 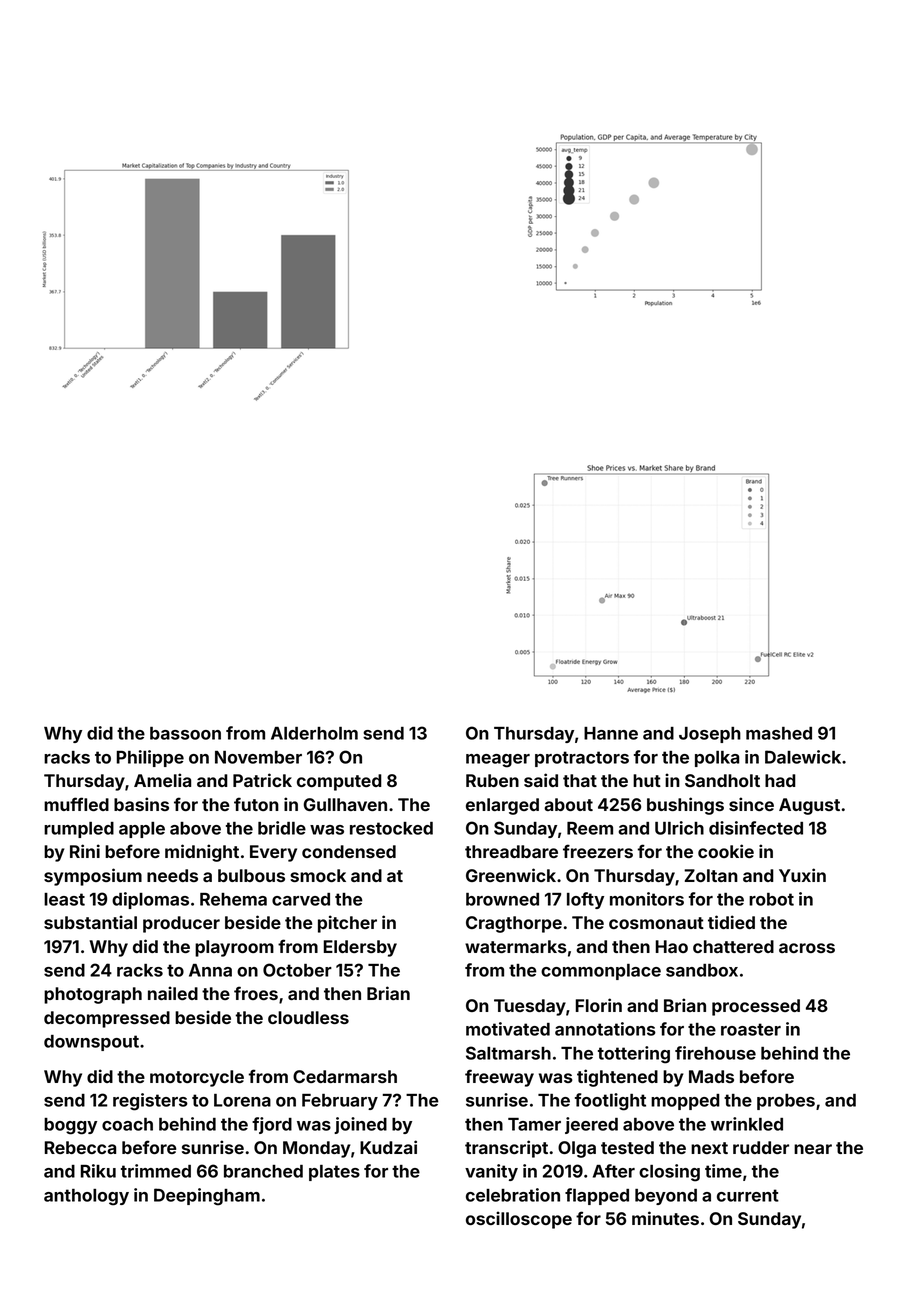 What do you see at coordinates (508, 1053) in the screenshot?
I see `Saltmarsh` at bounding box center [508, 1053].
